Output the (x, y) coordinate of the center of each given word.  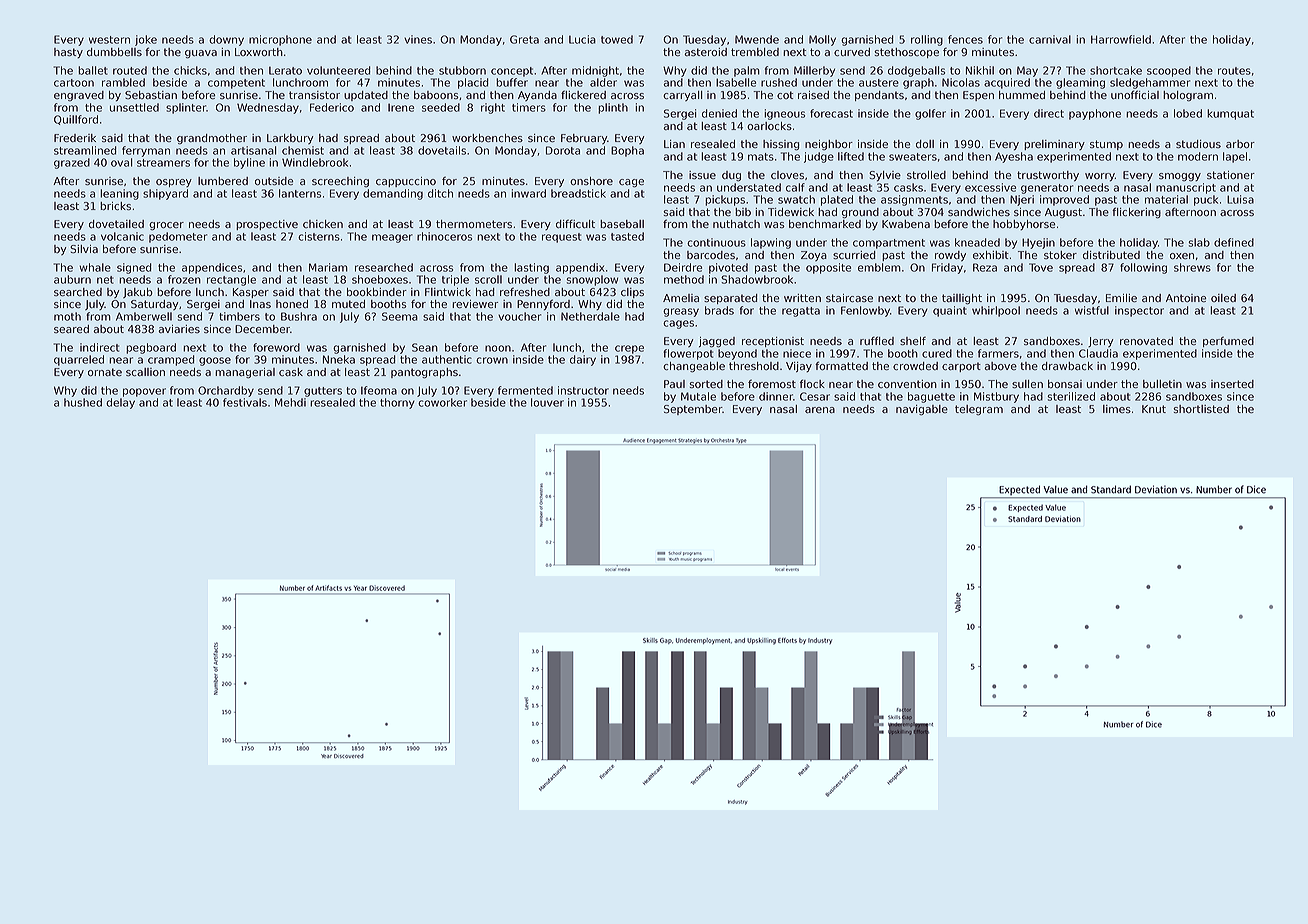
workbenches (487, 138)
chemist (303, 150)
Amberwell (144, 316)
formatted (841, 366)
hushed (83, 402)
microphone (280, 40)
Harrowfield (1121, 39)
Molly (822, 40)
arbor (1240, 144)
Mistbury (996, 397)
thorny (397, 403)
